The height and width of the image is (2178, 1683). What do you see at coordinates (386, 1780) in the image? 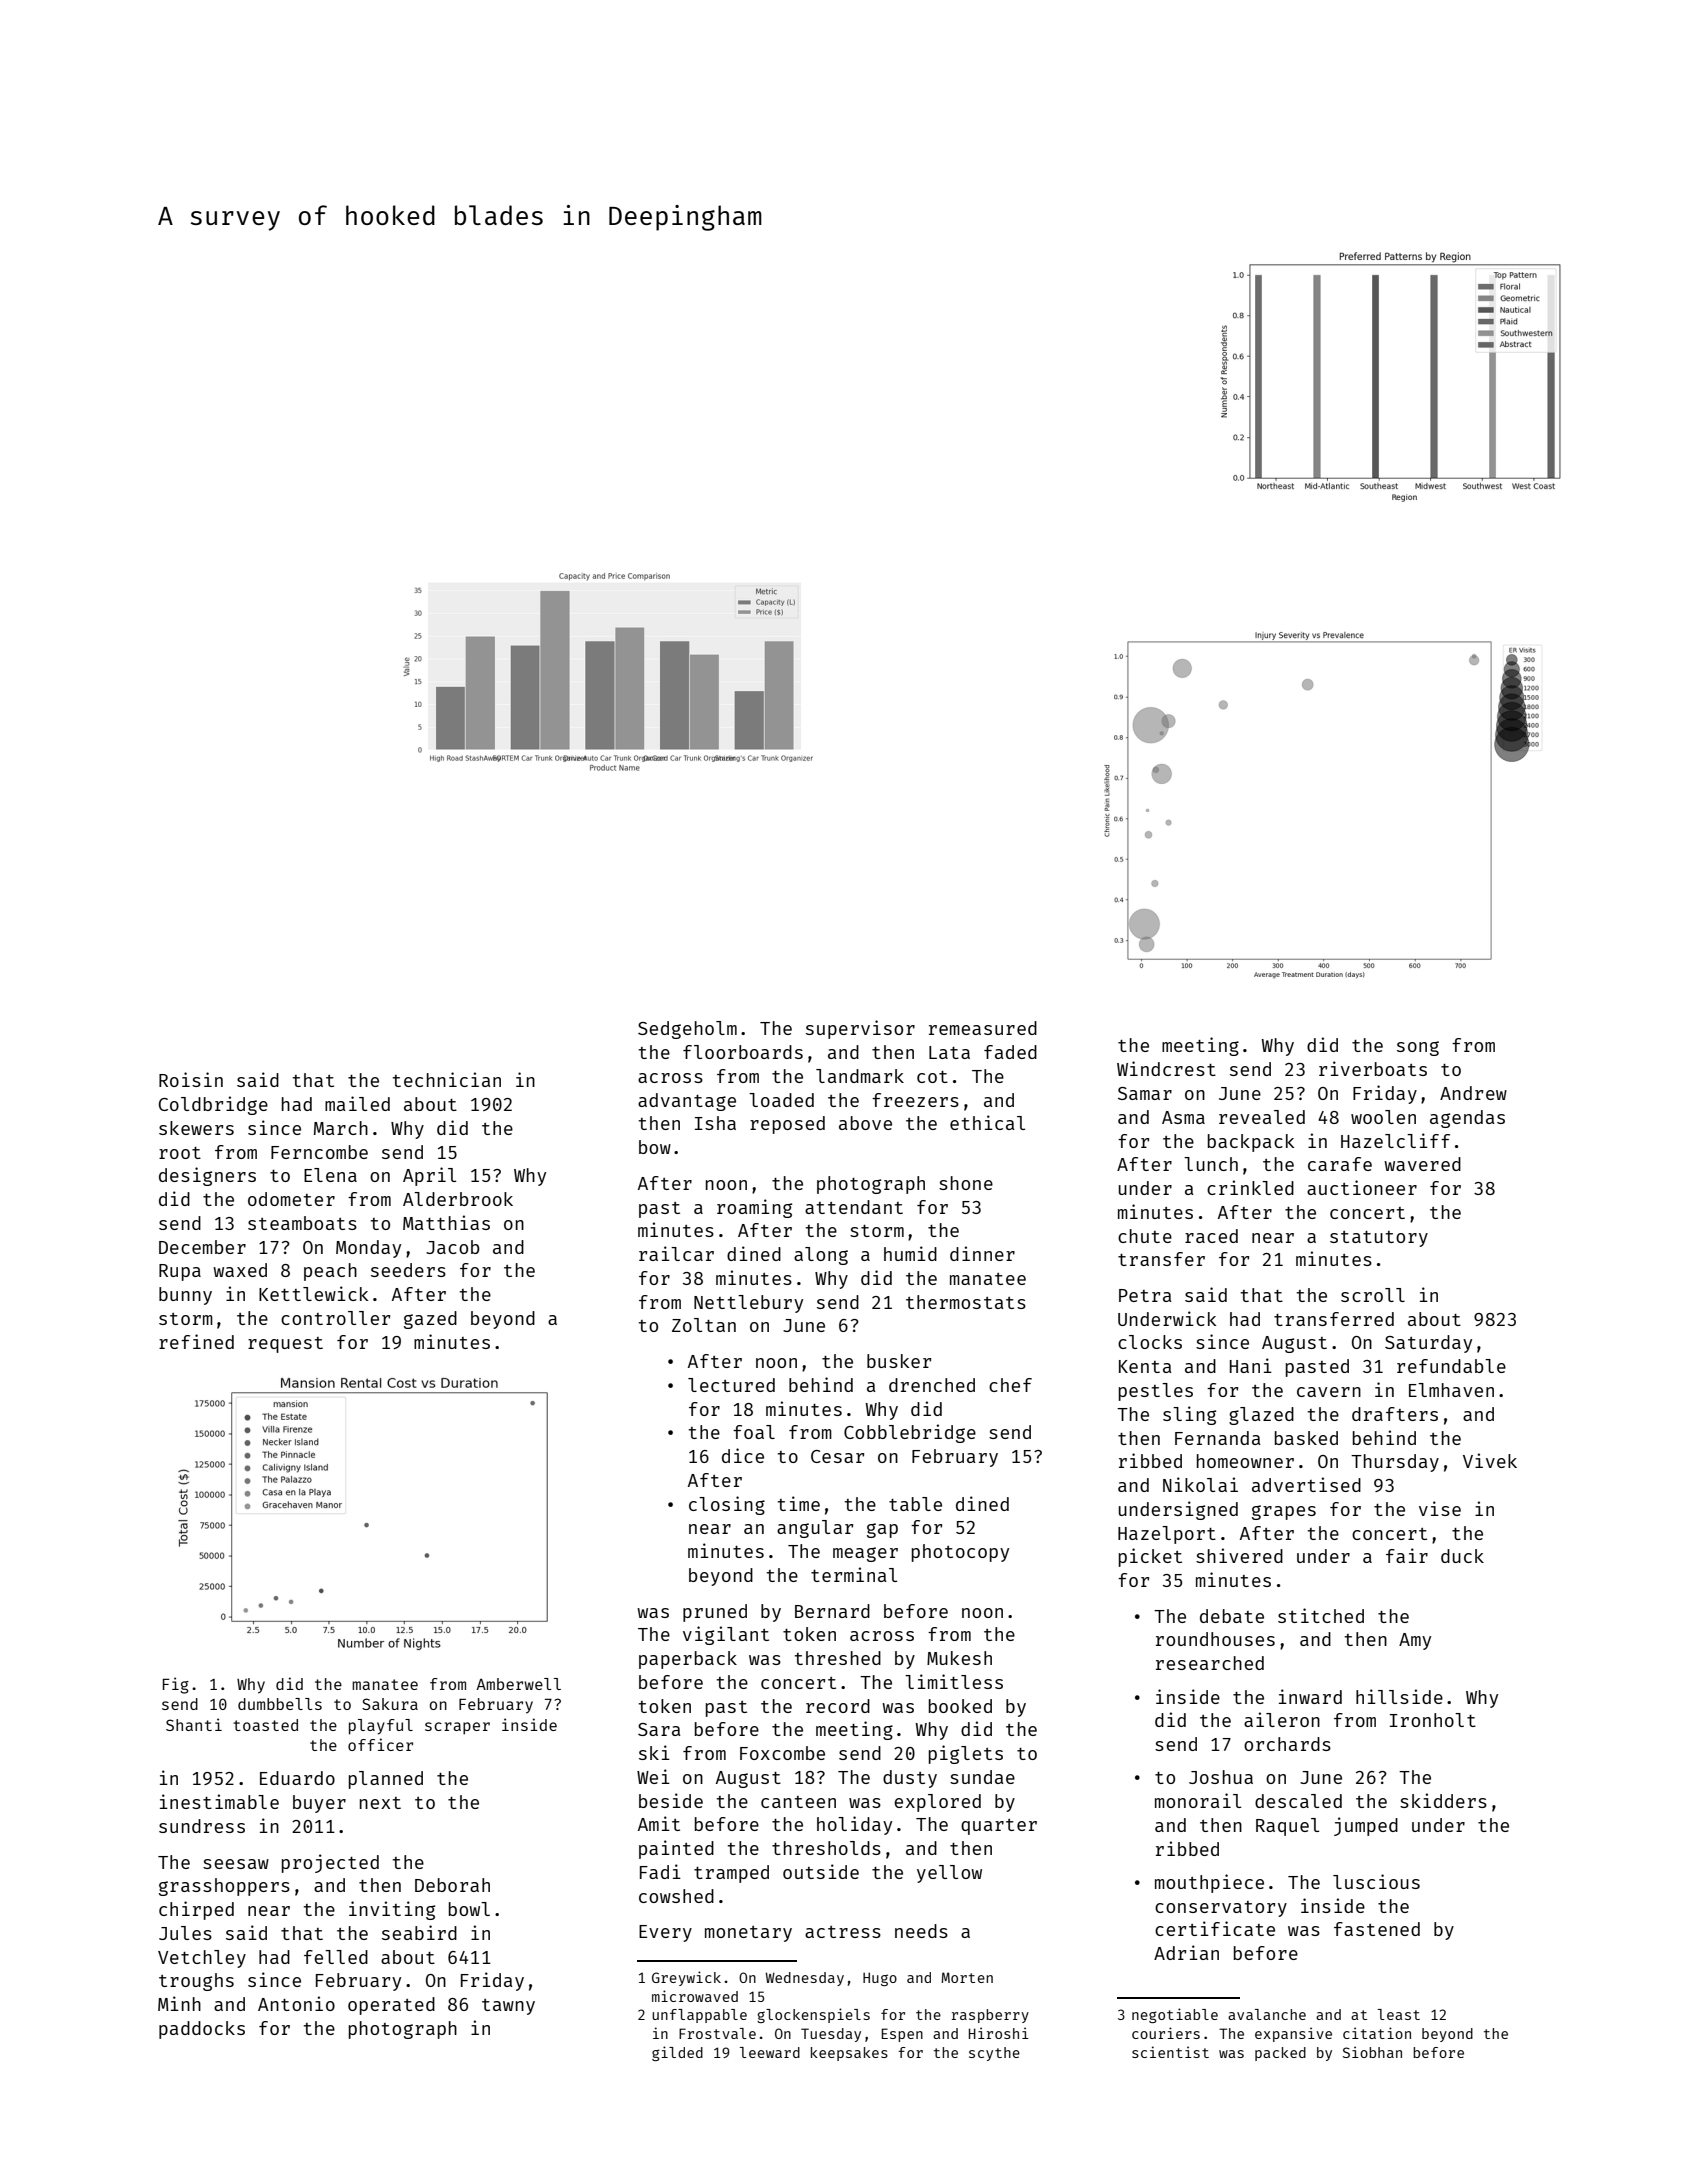
I see `planned` at bounding box center [386, 1780].
